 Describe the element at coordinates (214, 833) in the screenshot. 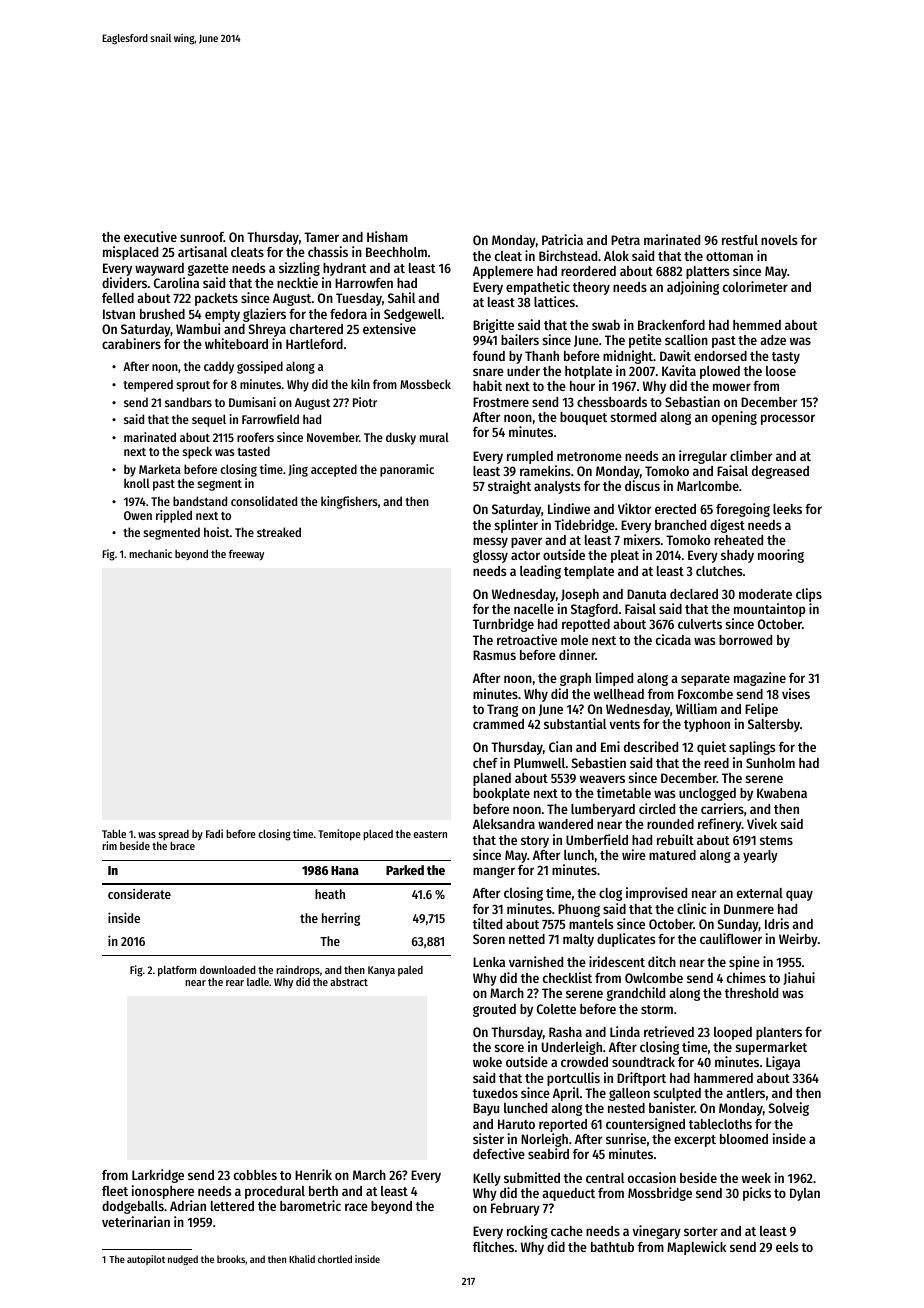

I see `Fadi` at that location.
